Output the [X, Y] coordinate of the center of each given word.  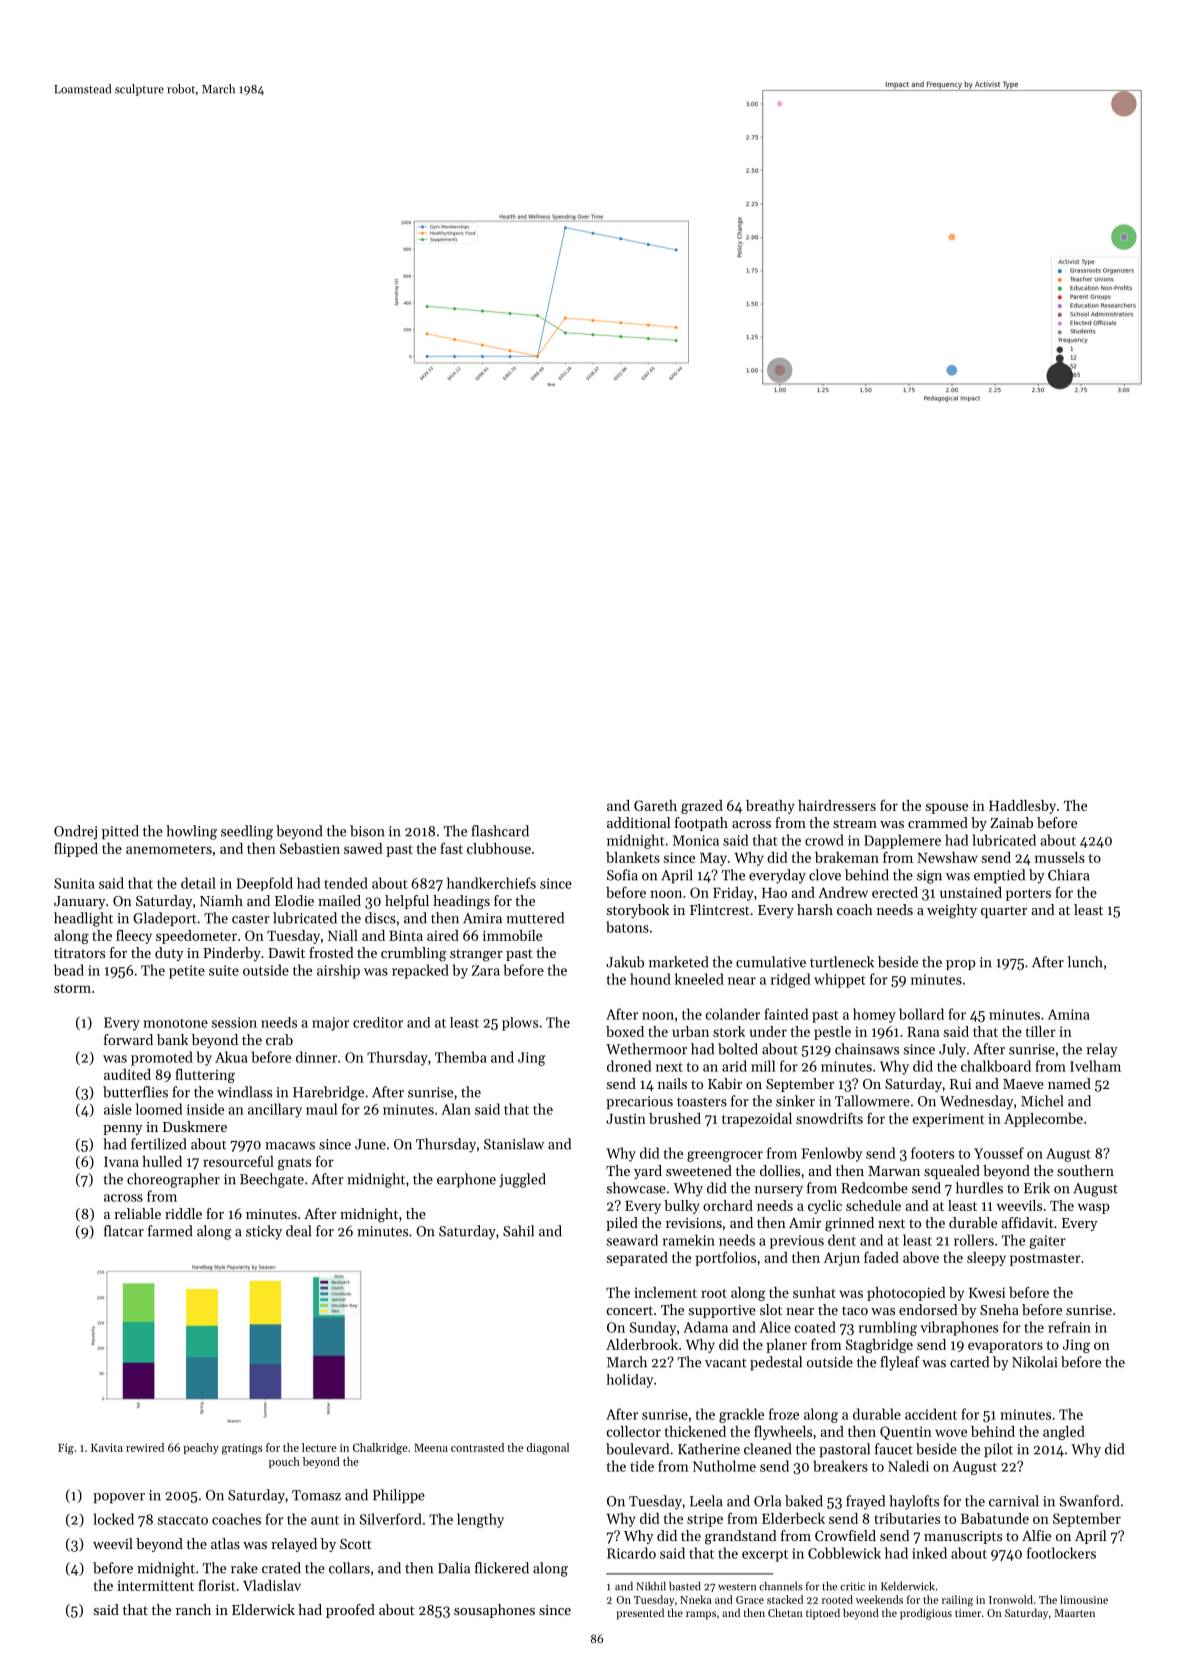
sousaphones [494, 1611]
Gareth [655, 805]
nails [672, 1083]
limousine [1084, 1599]
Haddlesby [1022, 807]
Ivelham [1095, 1066]
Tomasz [316, 1495]
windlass [244, 1092]
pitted [120, 832]
